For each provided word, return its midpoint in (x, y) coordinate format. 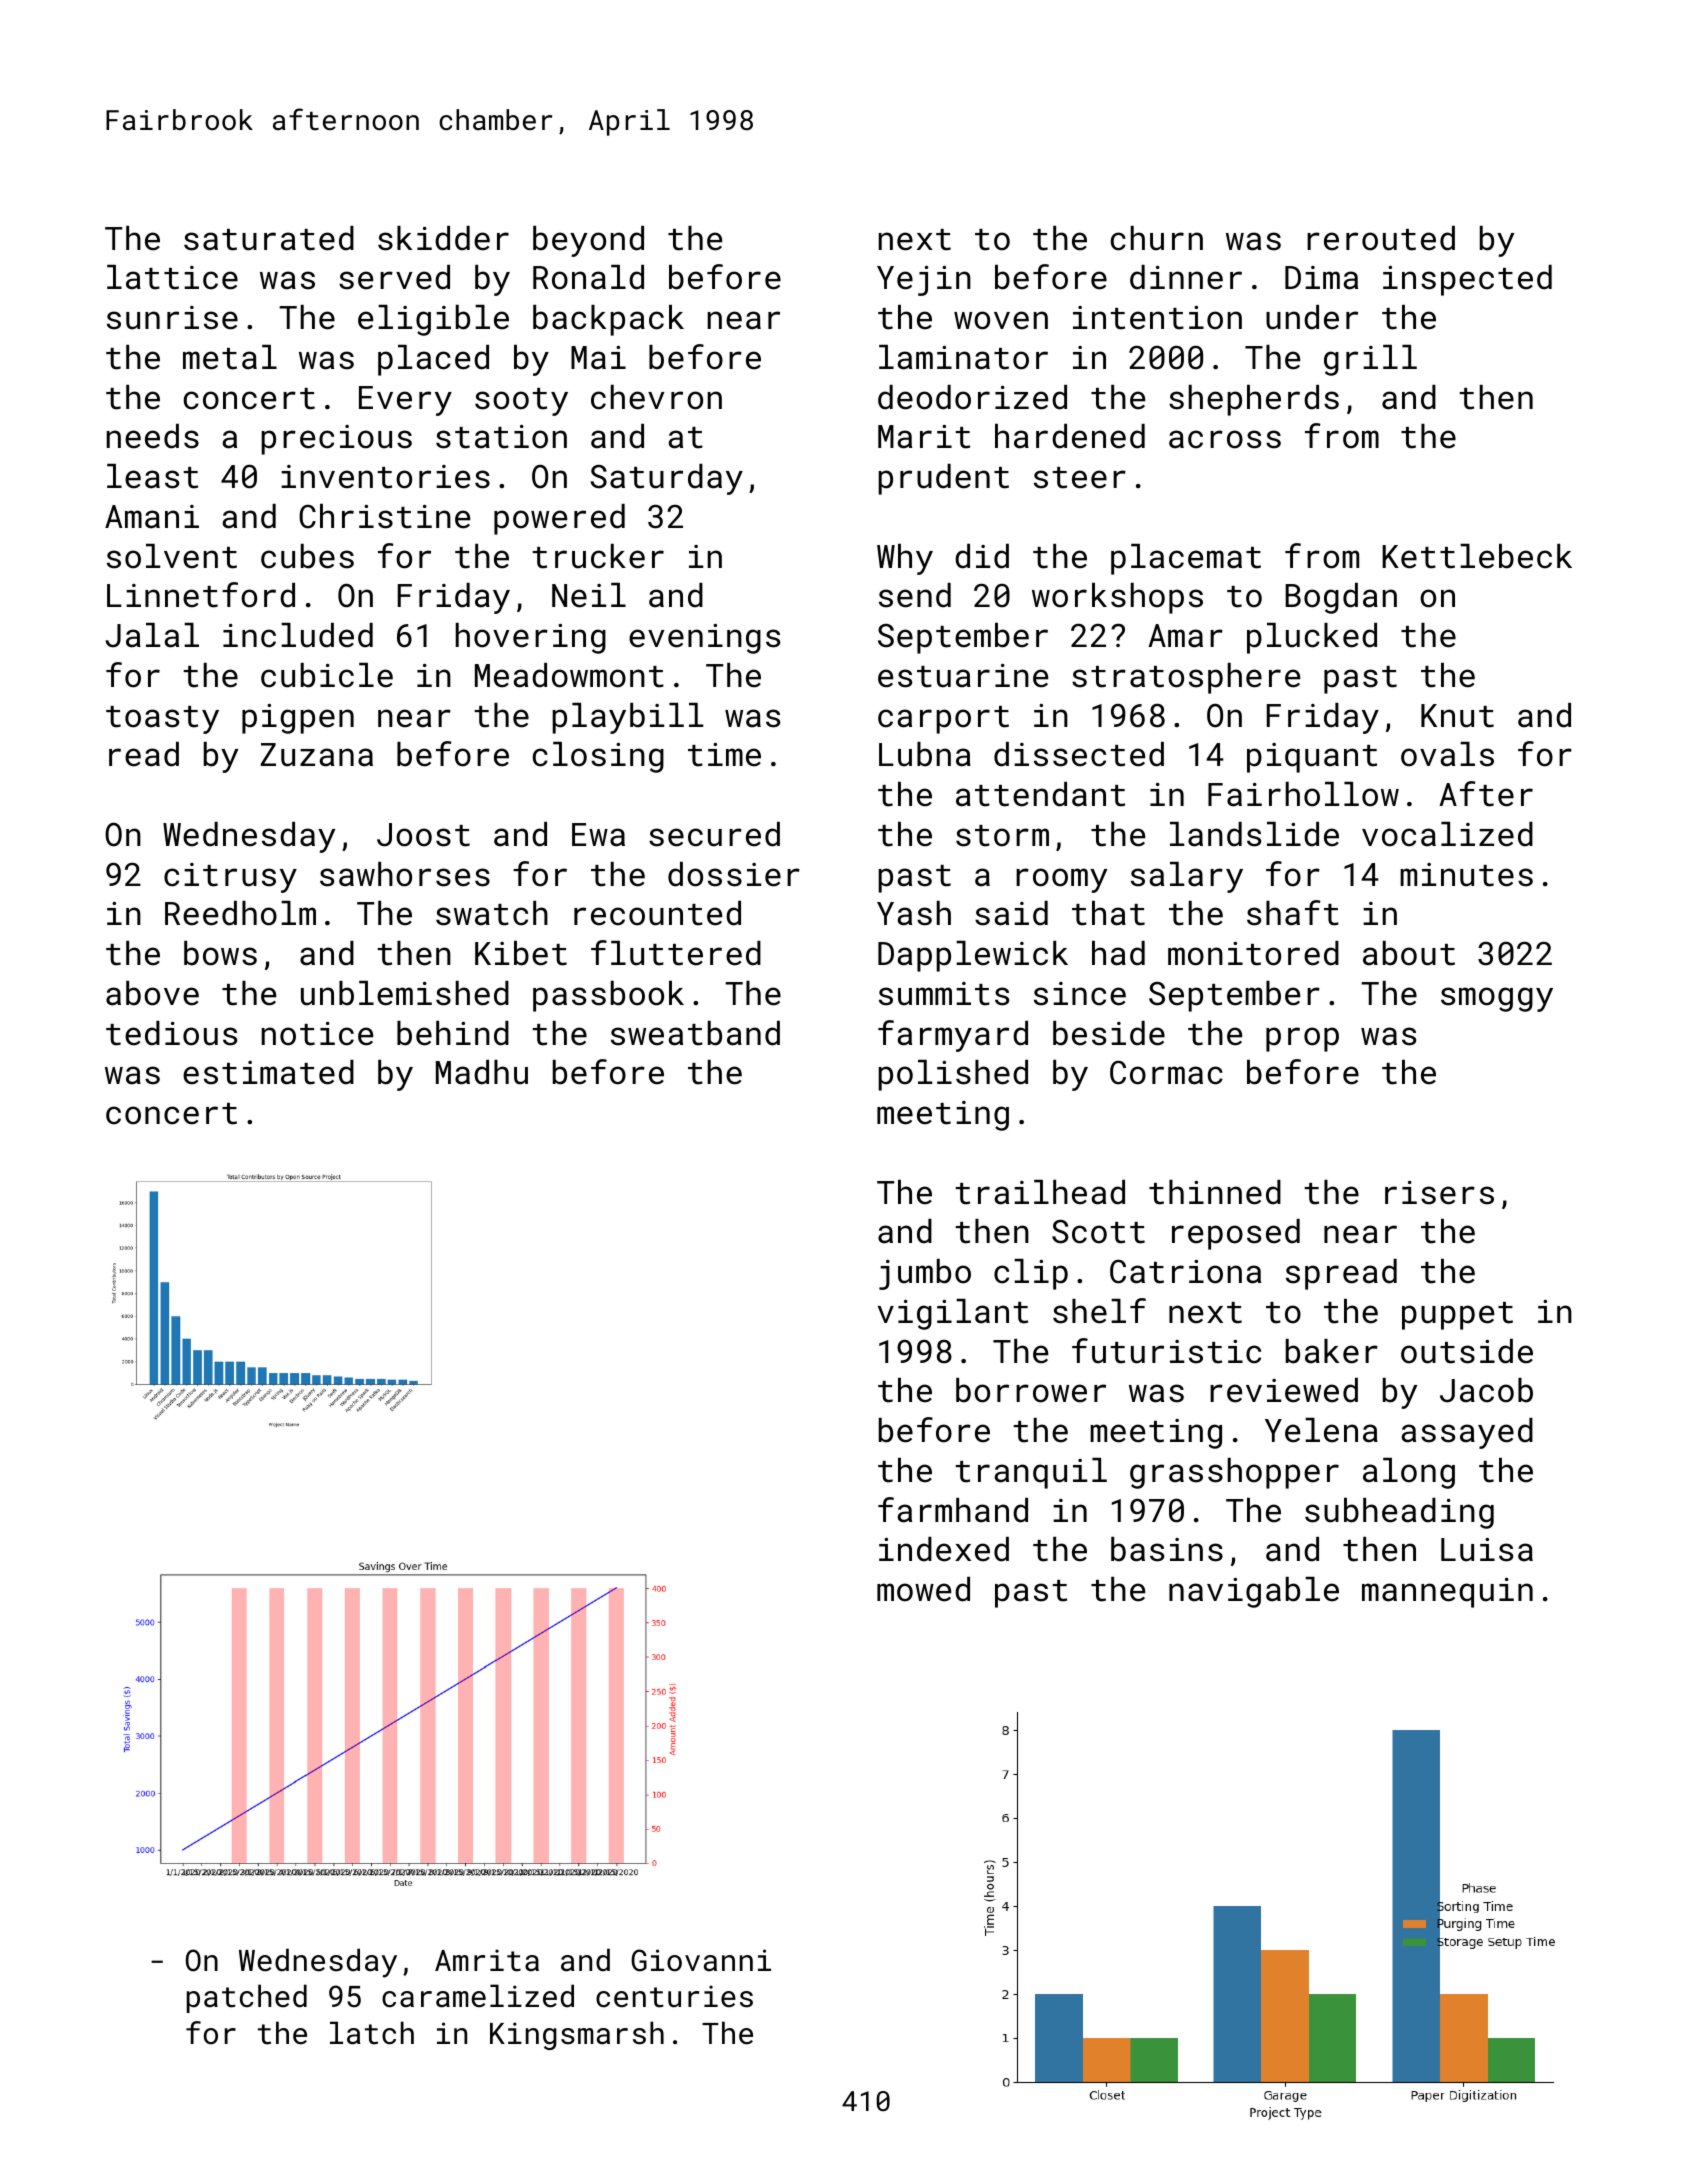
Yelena (1321, 1430)
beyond (588, 241)
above (152, 993)
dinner (1186, 277)
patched (247, 1998)
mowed (923, 1589)
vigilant (953, 1314)
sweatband (695, 1033)
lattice (172, 277)
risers (1439, 1193)
